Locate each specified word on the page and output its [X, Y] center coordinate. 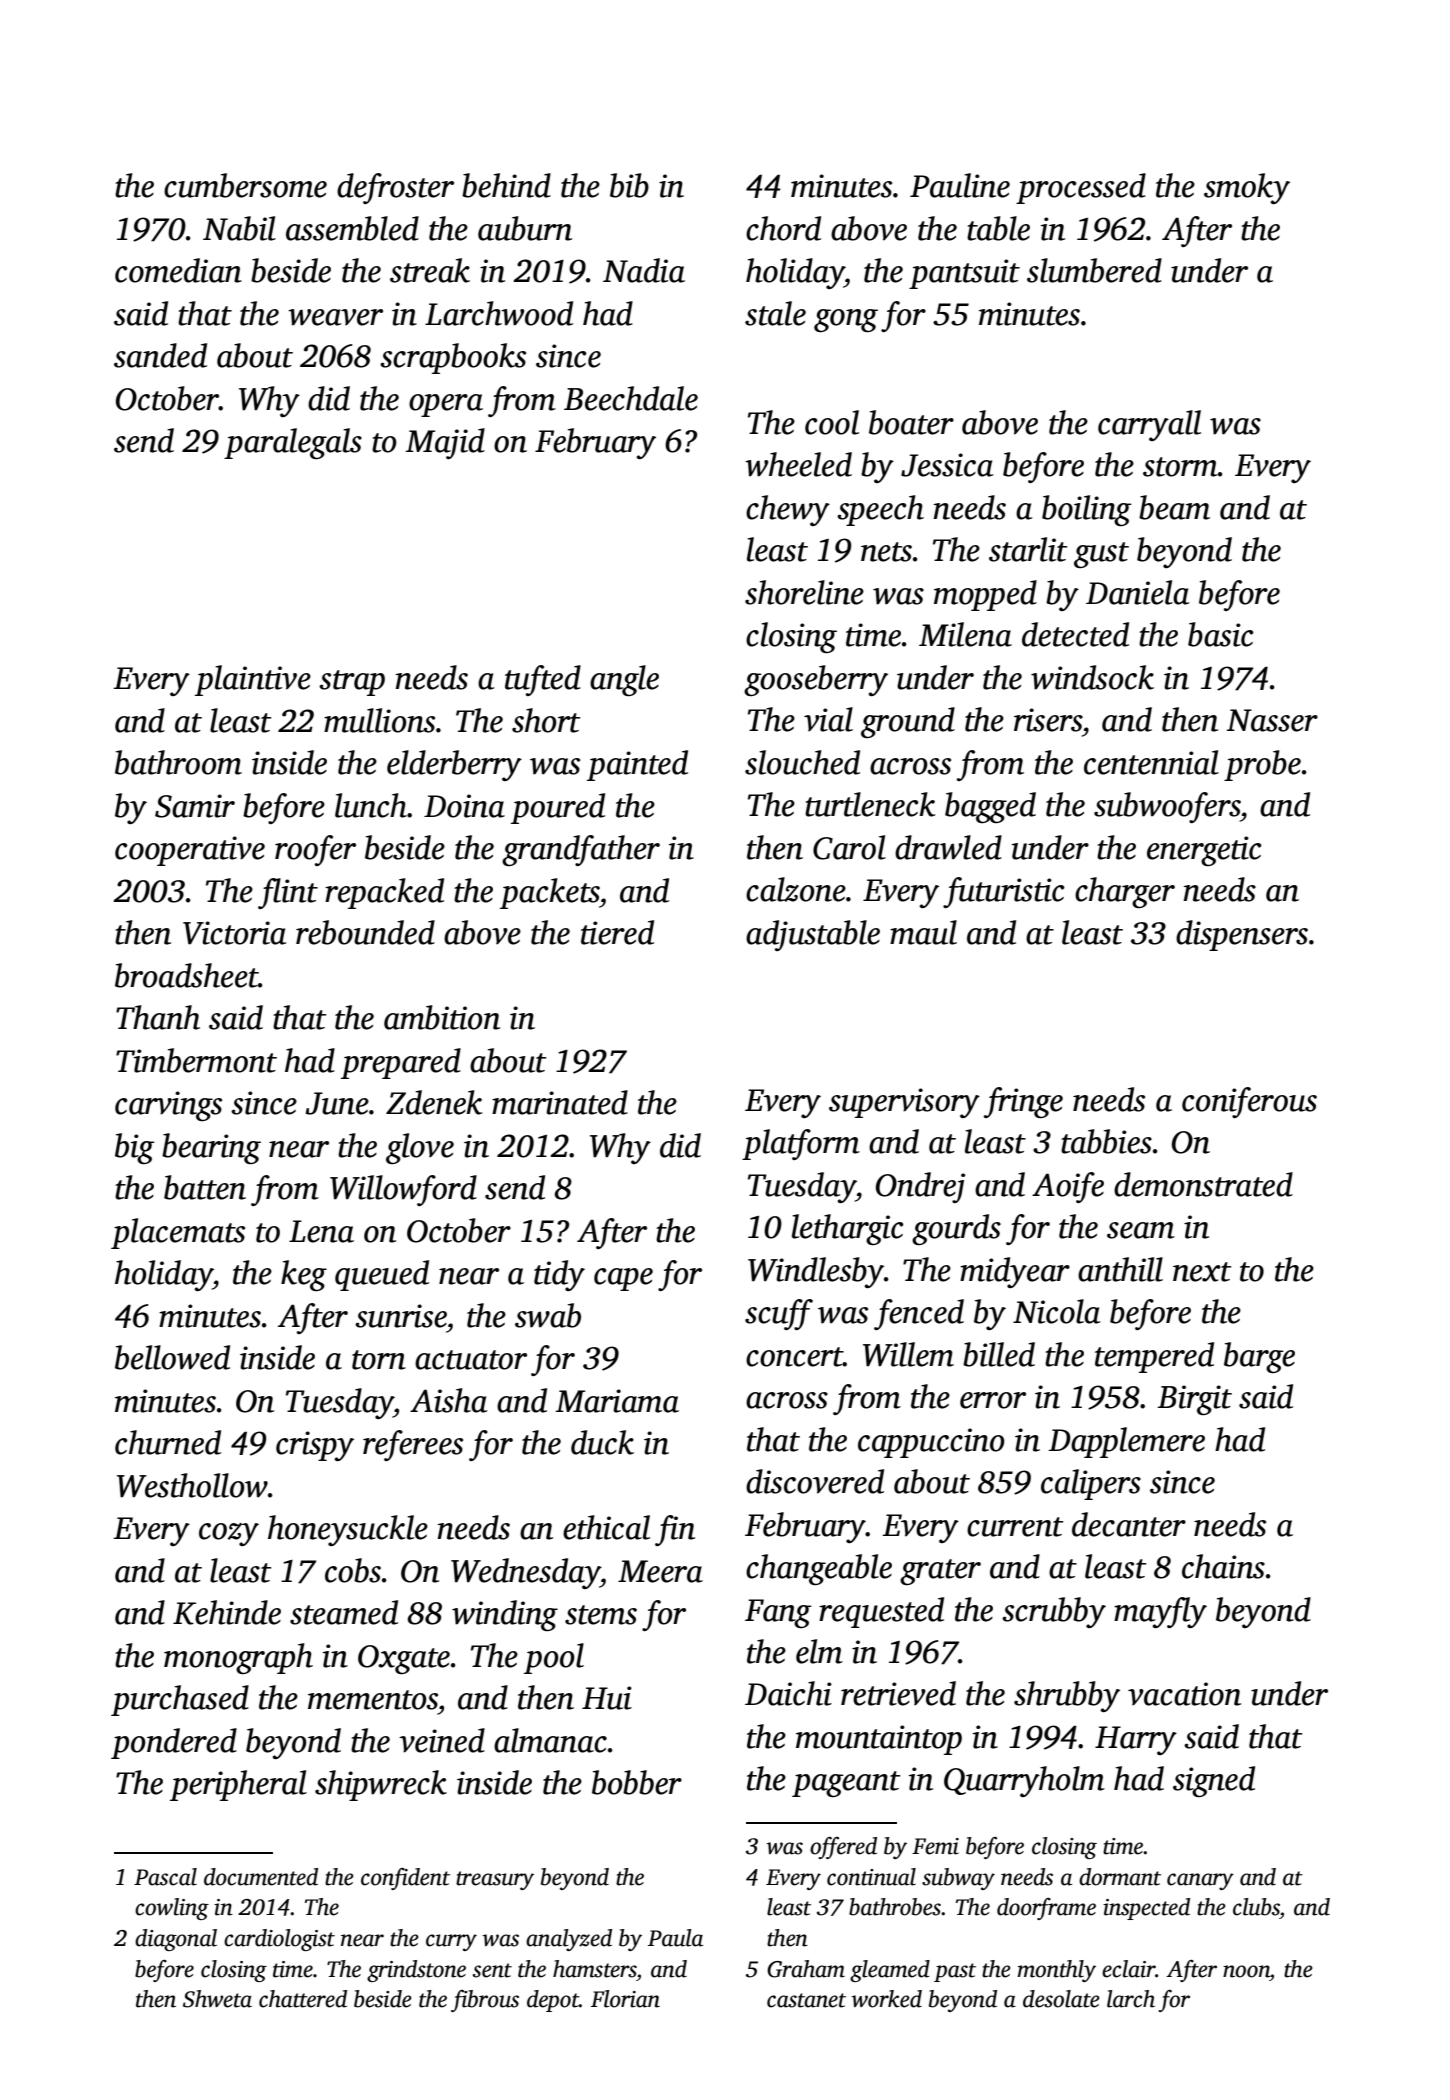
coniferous [1249, 1102]
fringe [1023, 1102]
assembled [352, 228]
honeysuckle [348, 1530]
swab [548, 1315]
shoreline [804, 592]
